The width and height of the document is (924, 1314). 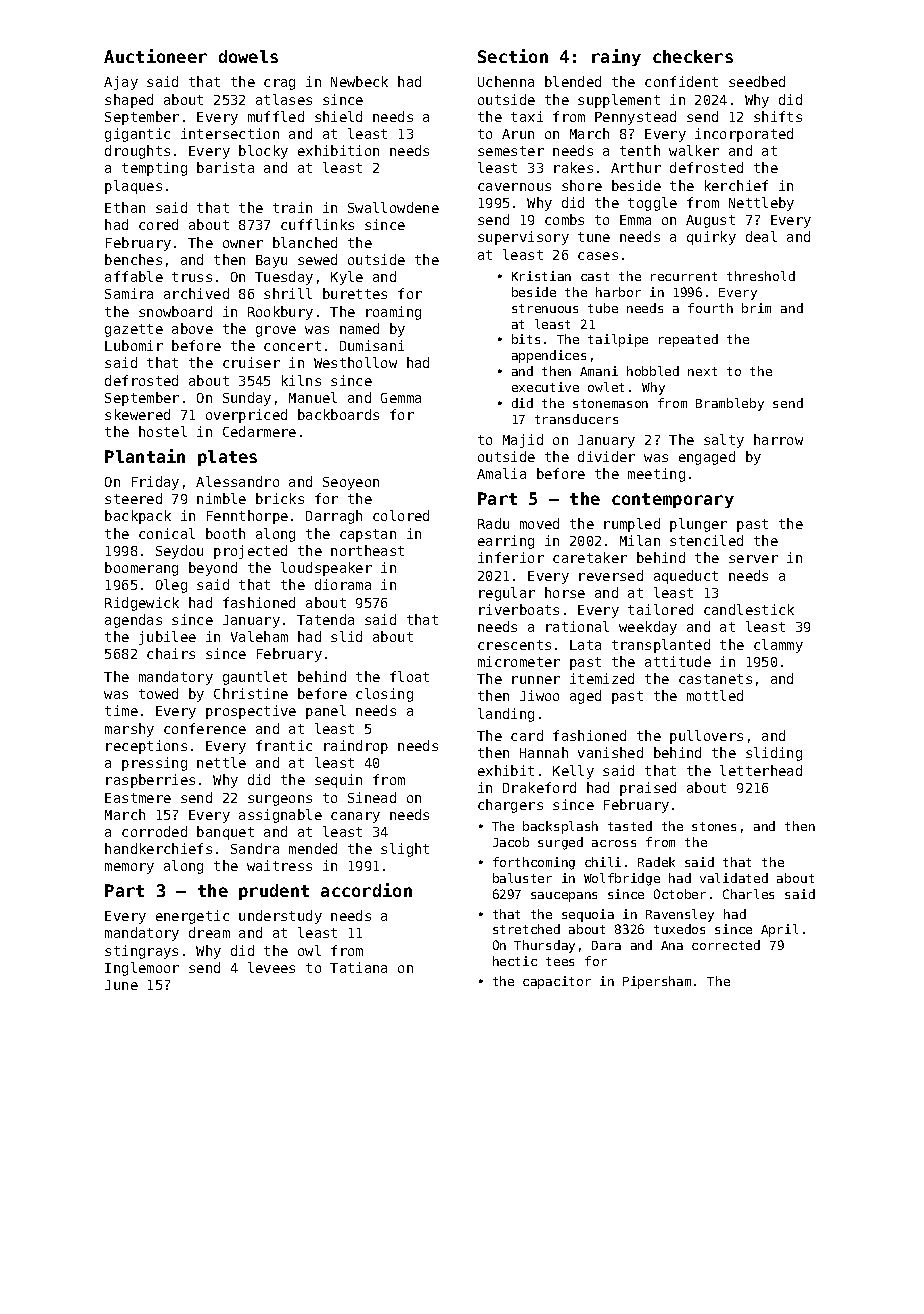 What do you see at coordinates (358, 967) in the document?
I see `Tatiana` at bounding box center [358, 967].
